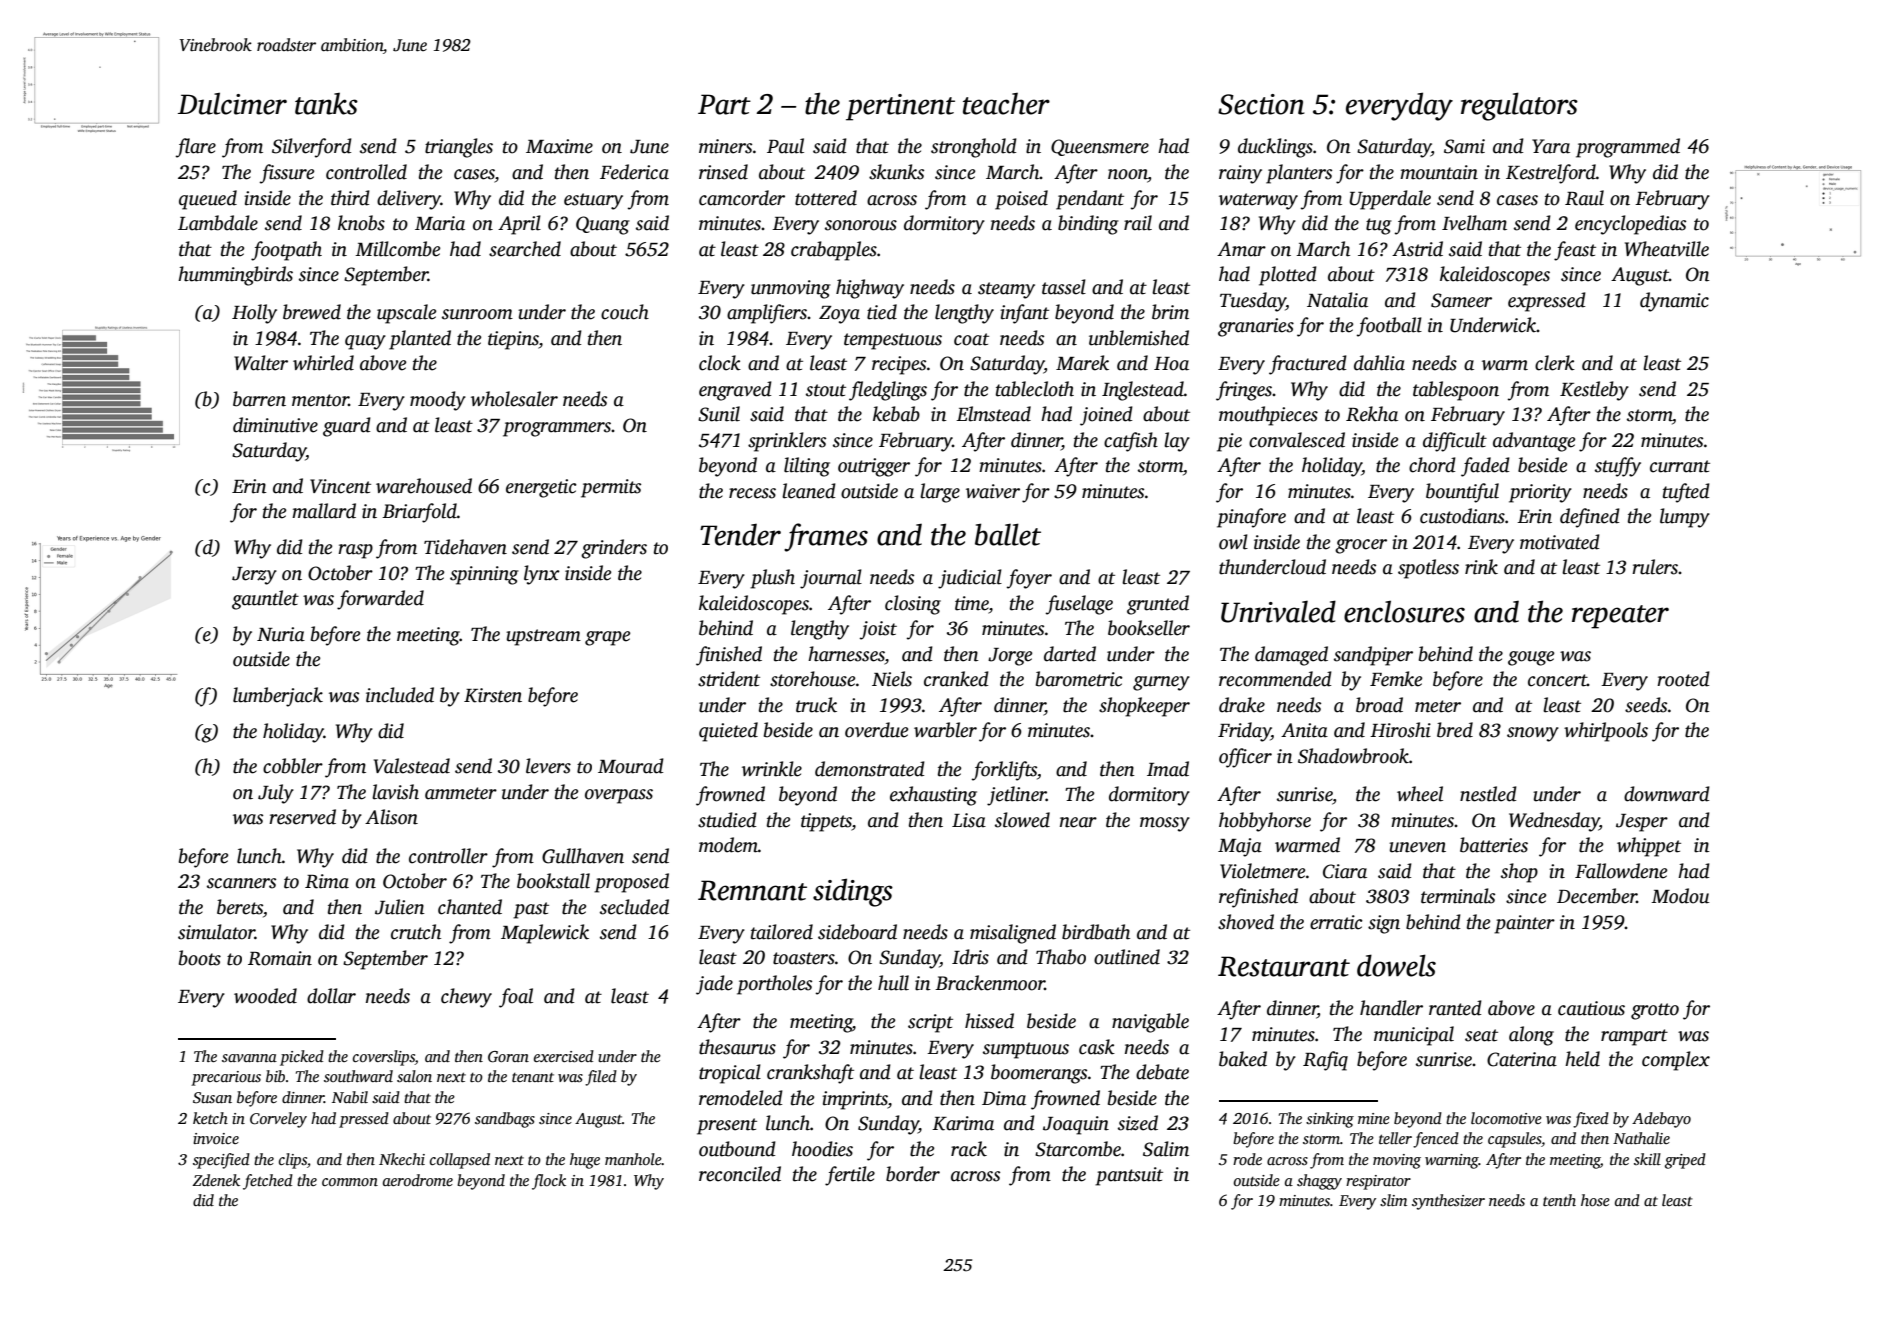  I want to click on Yara, so click(1551, 146).
